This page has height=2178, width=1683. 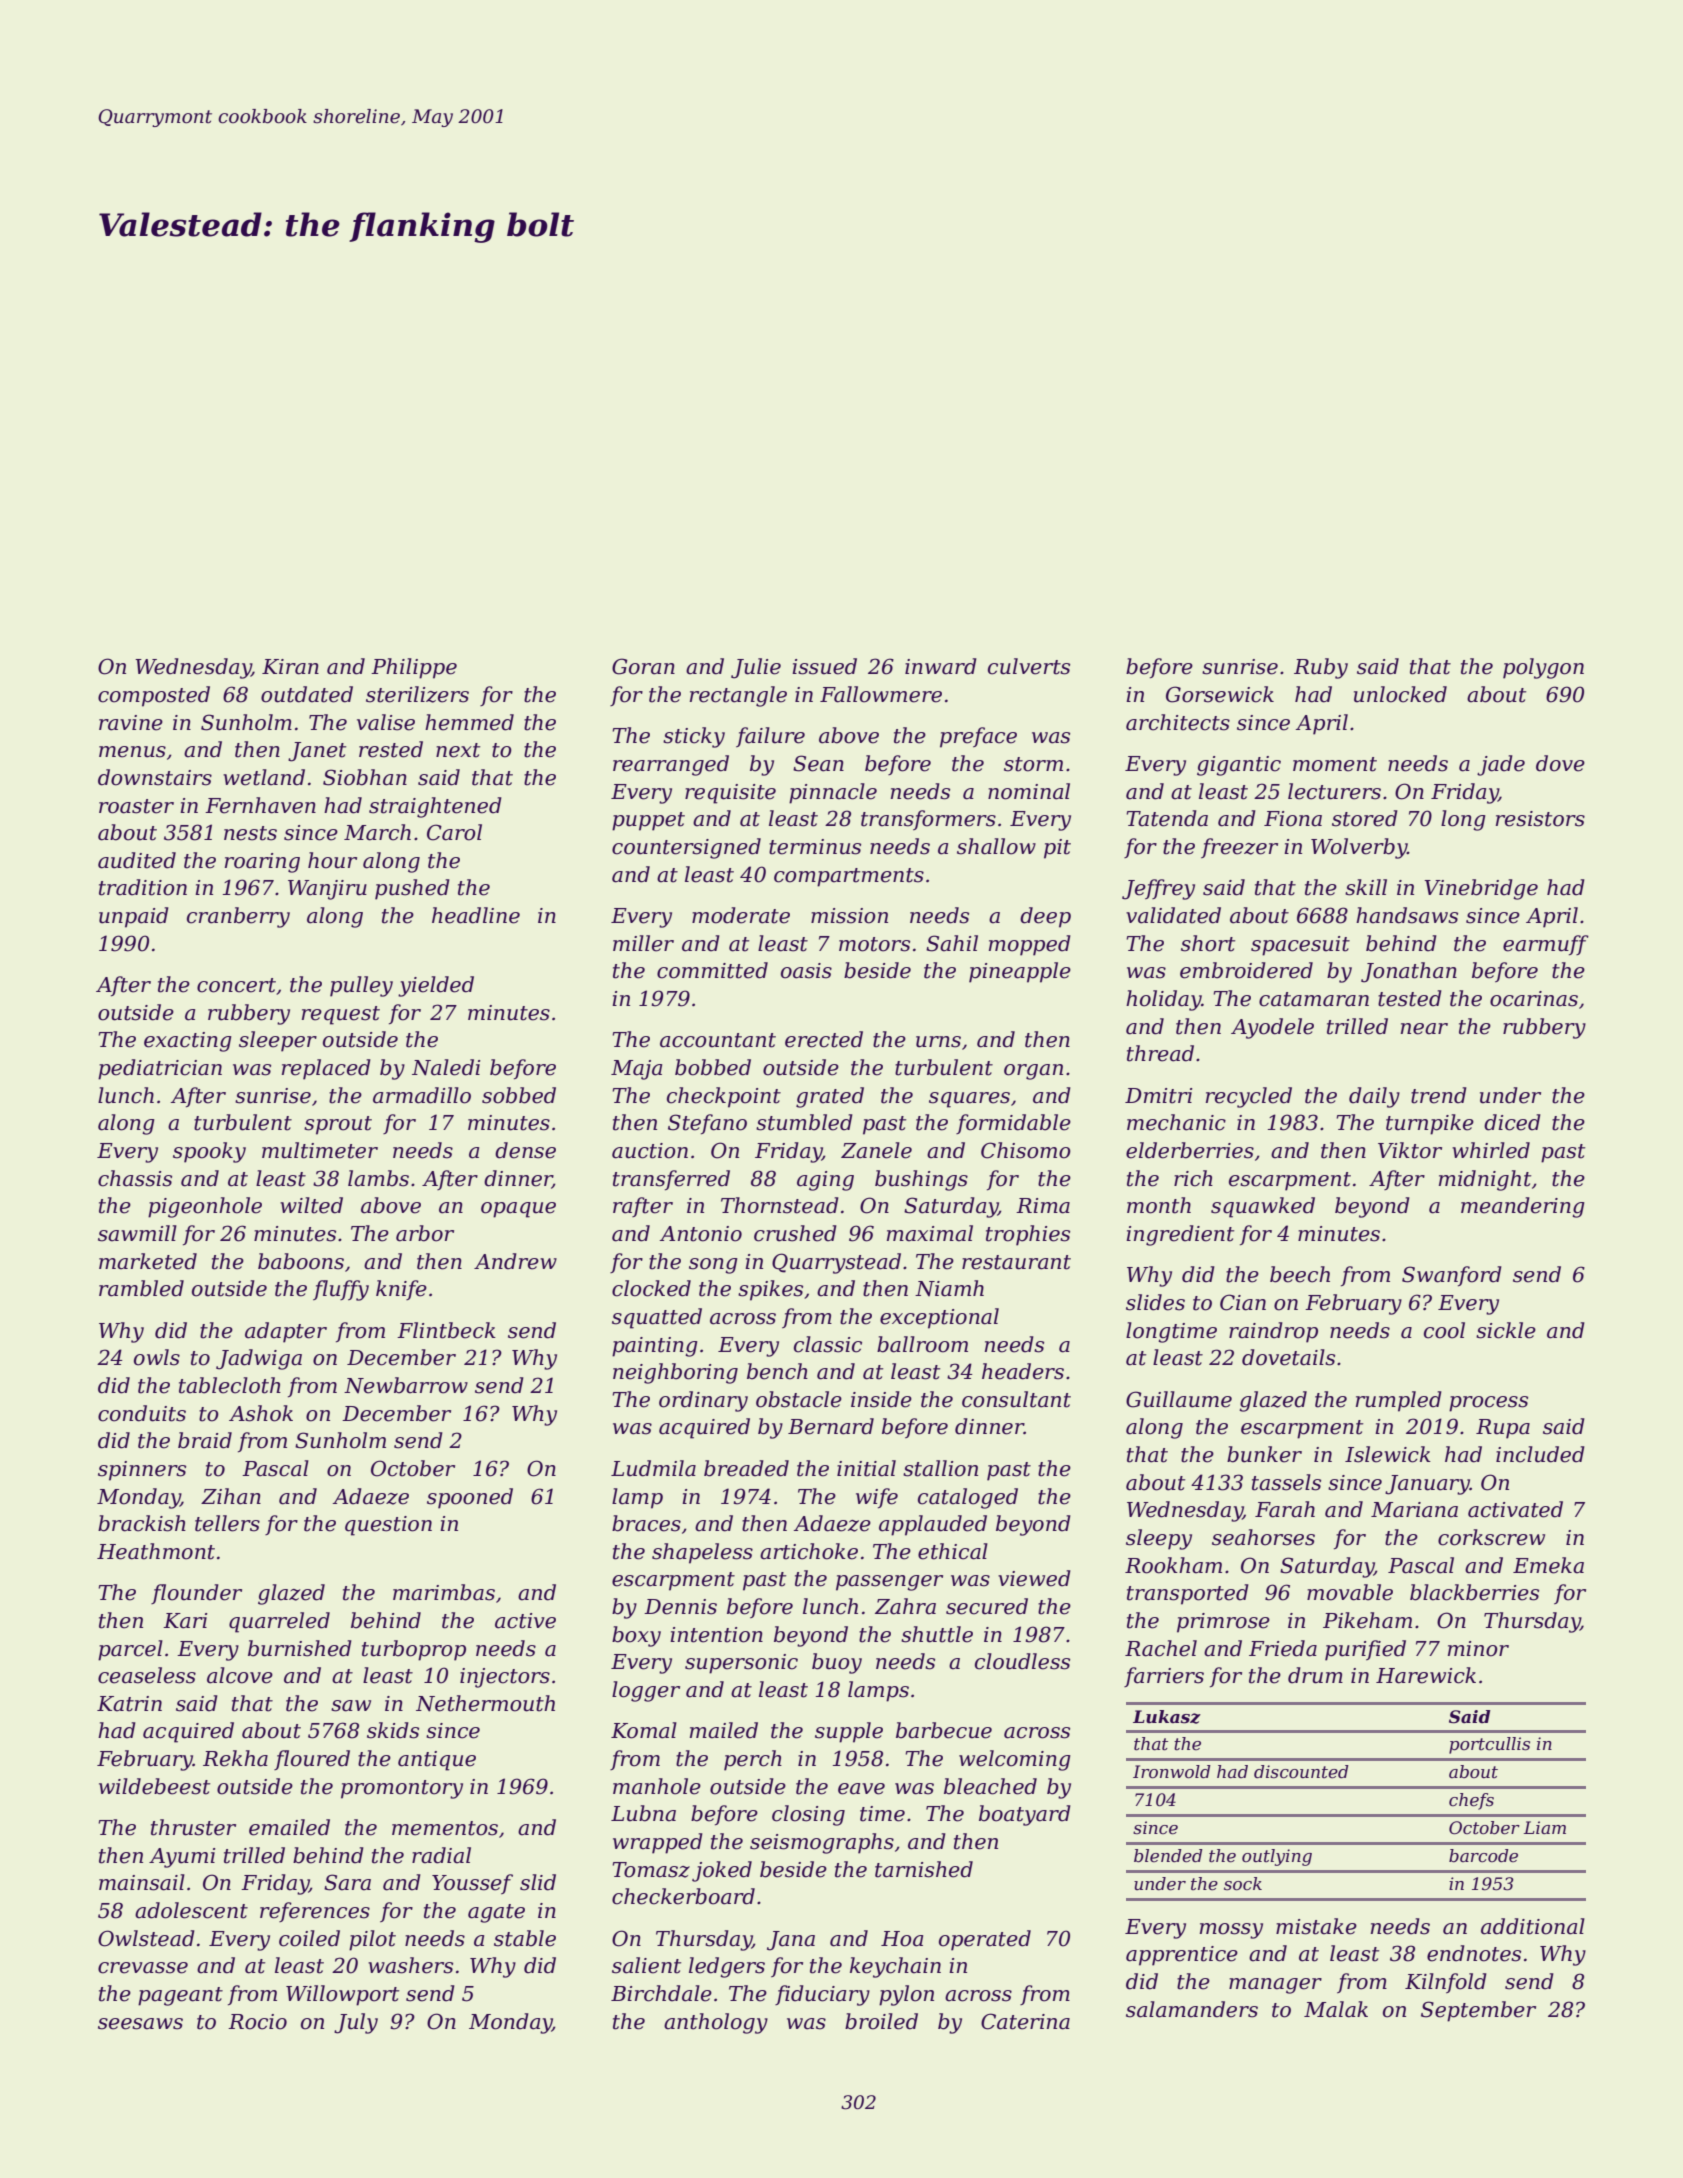 I want to click on inward, so click(x=941, y=666).
